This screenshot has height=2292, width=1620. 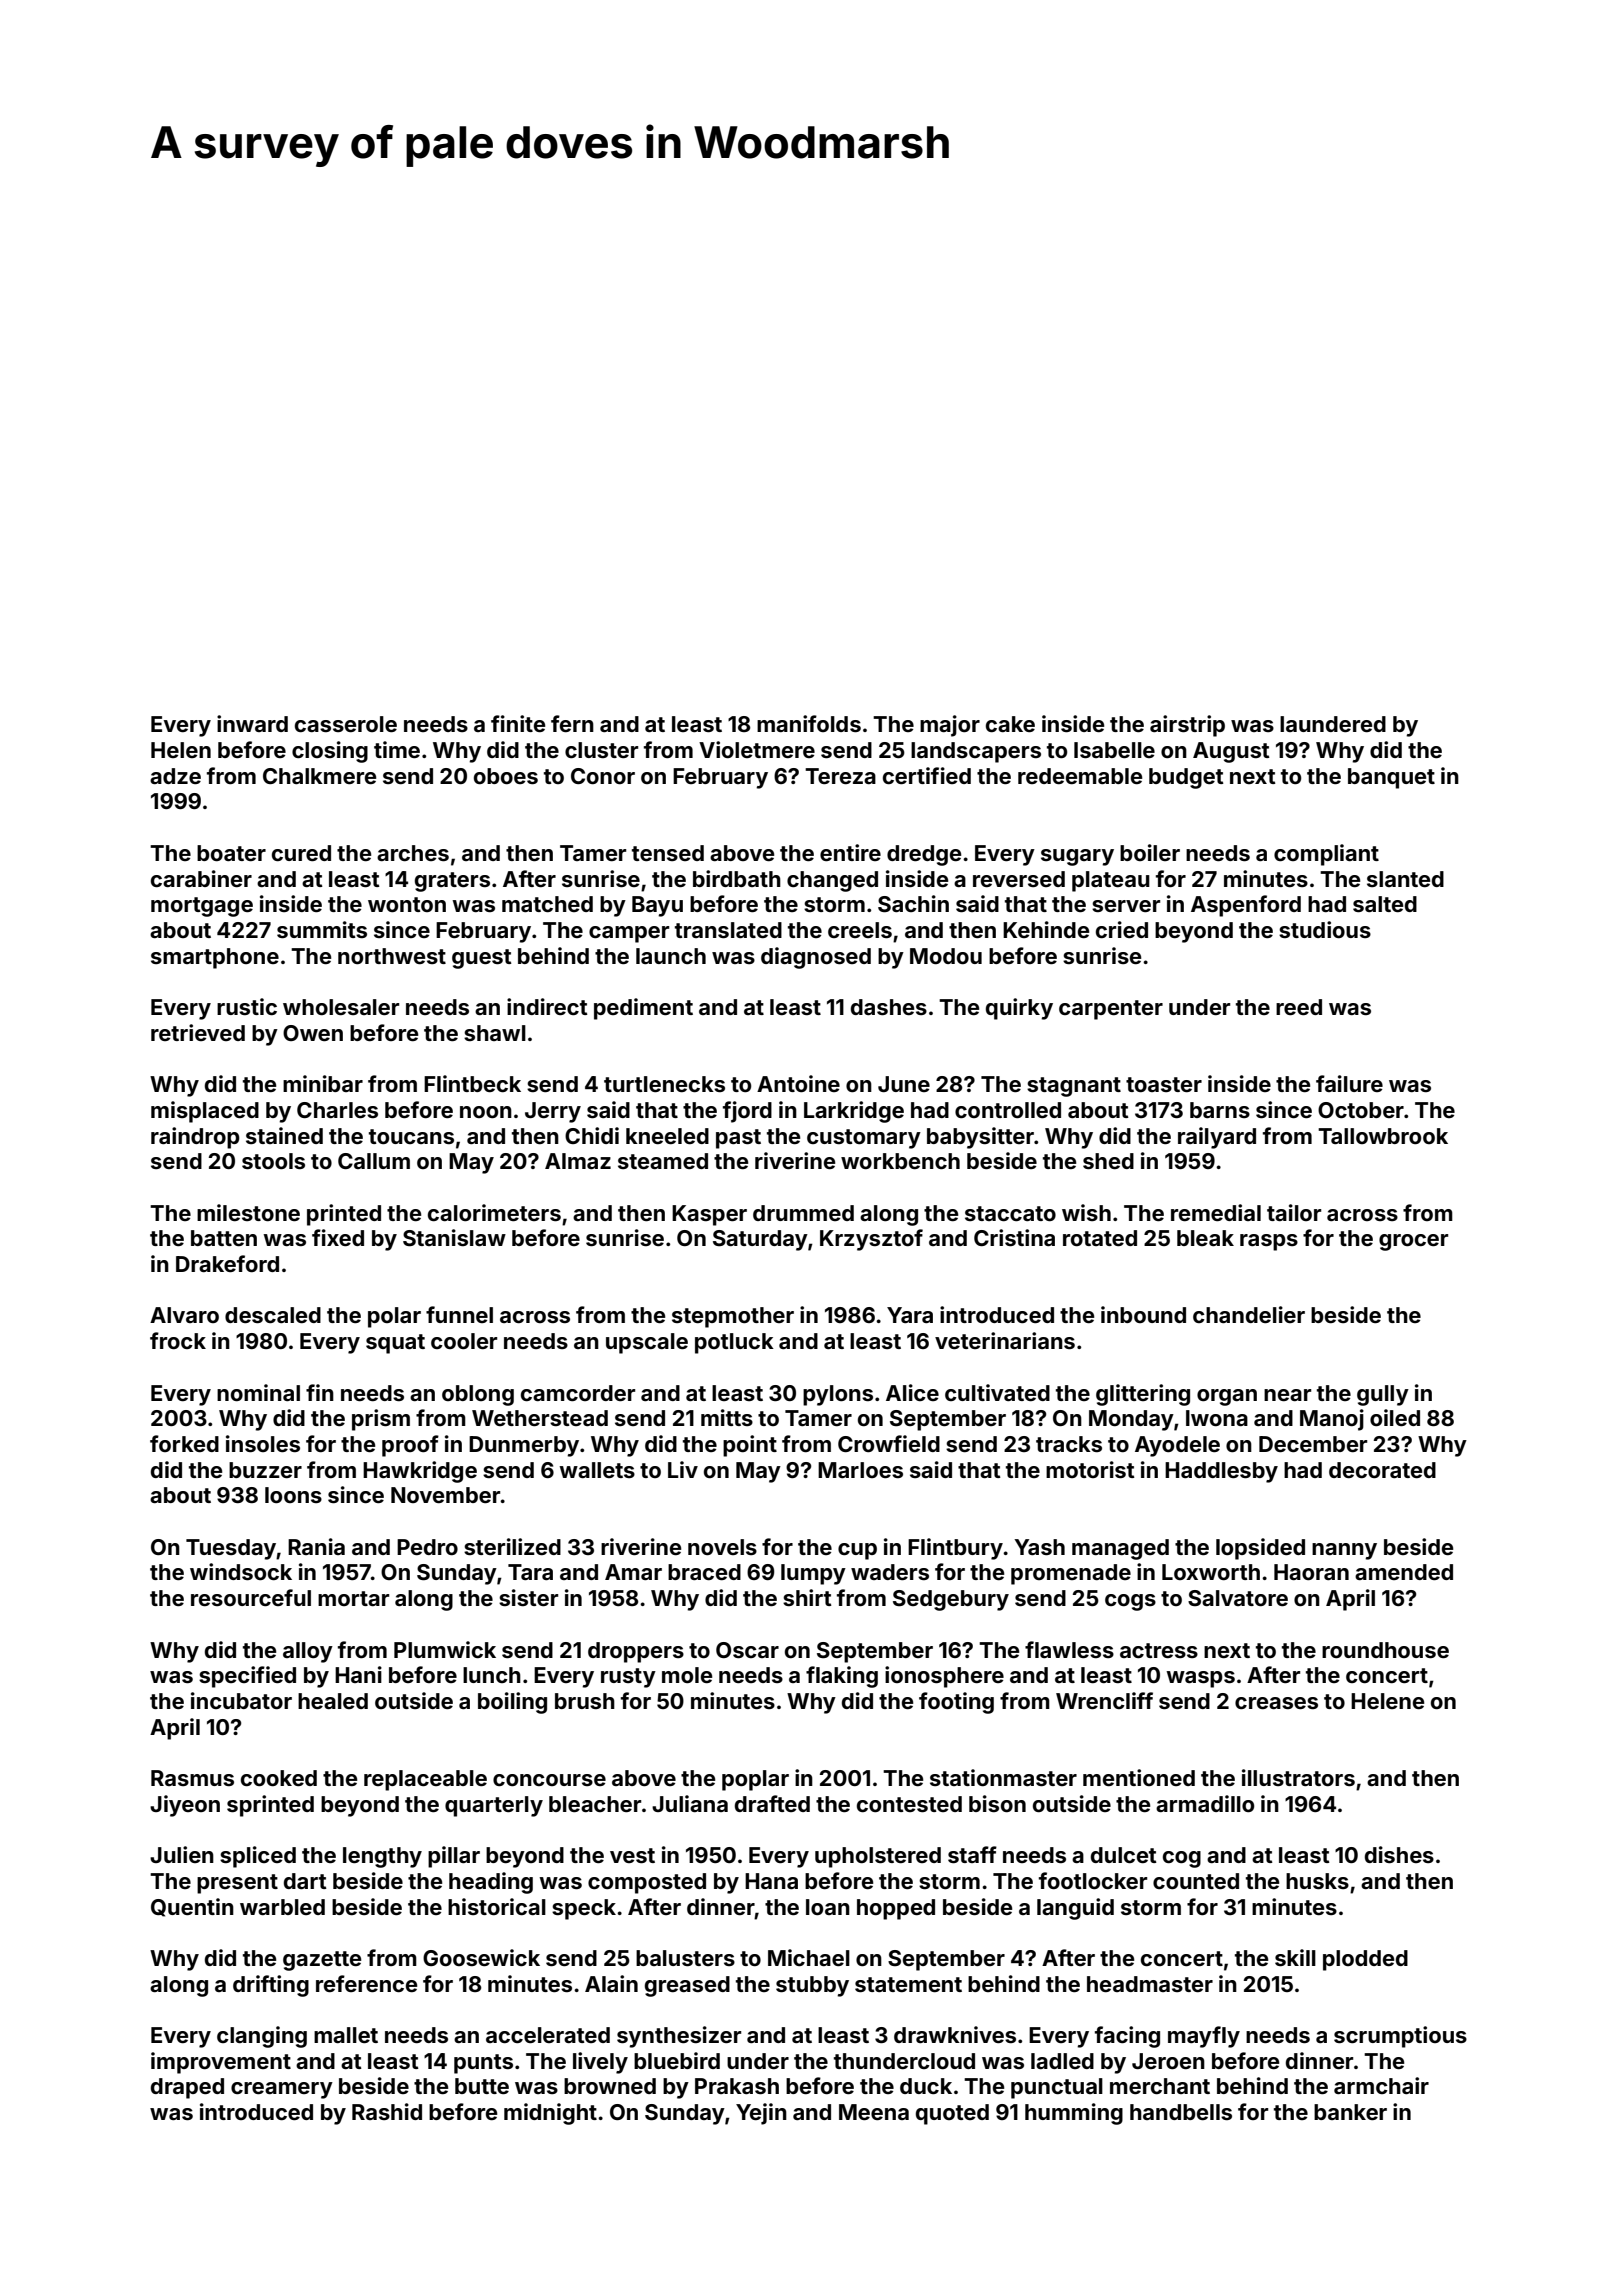 I want to click on point, so click(x=750, y=1446).
